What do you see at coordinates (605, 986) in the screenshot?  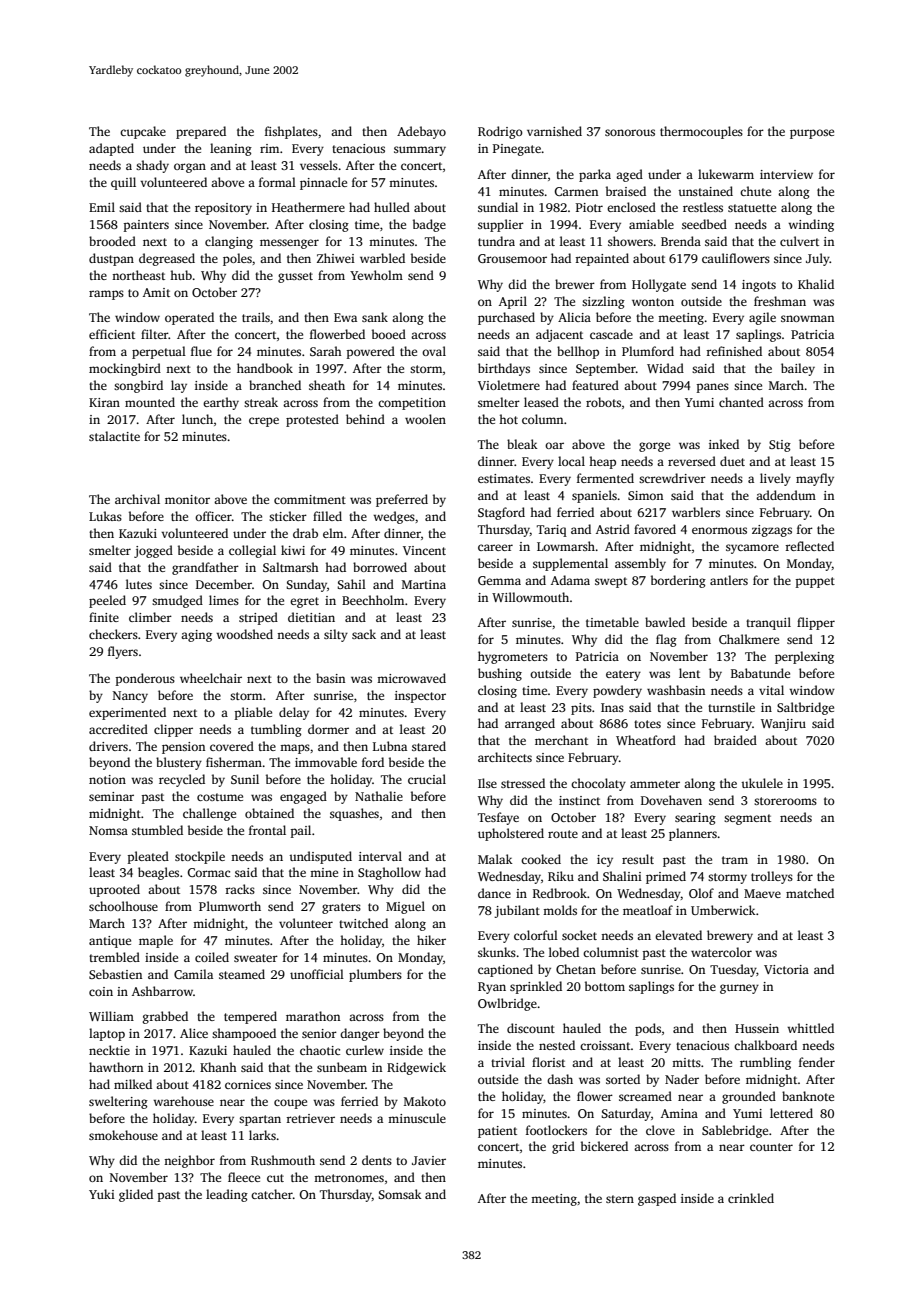 I see `bottom` at bounding box center [605, 986].
